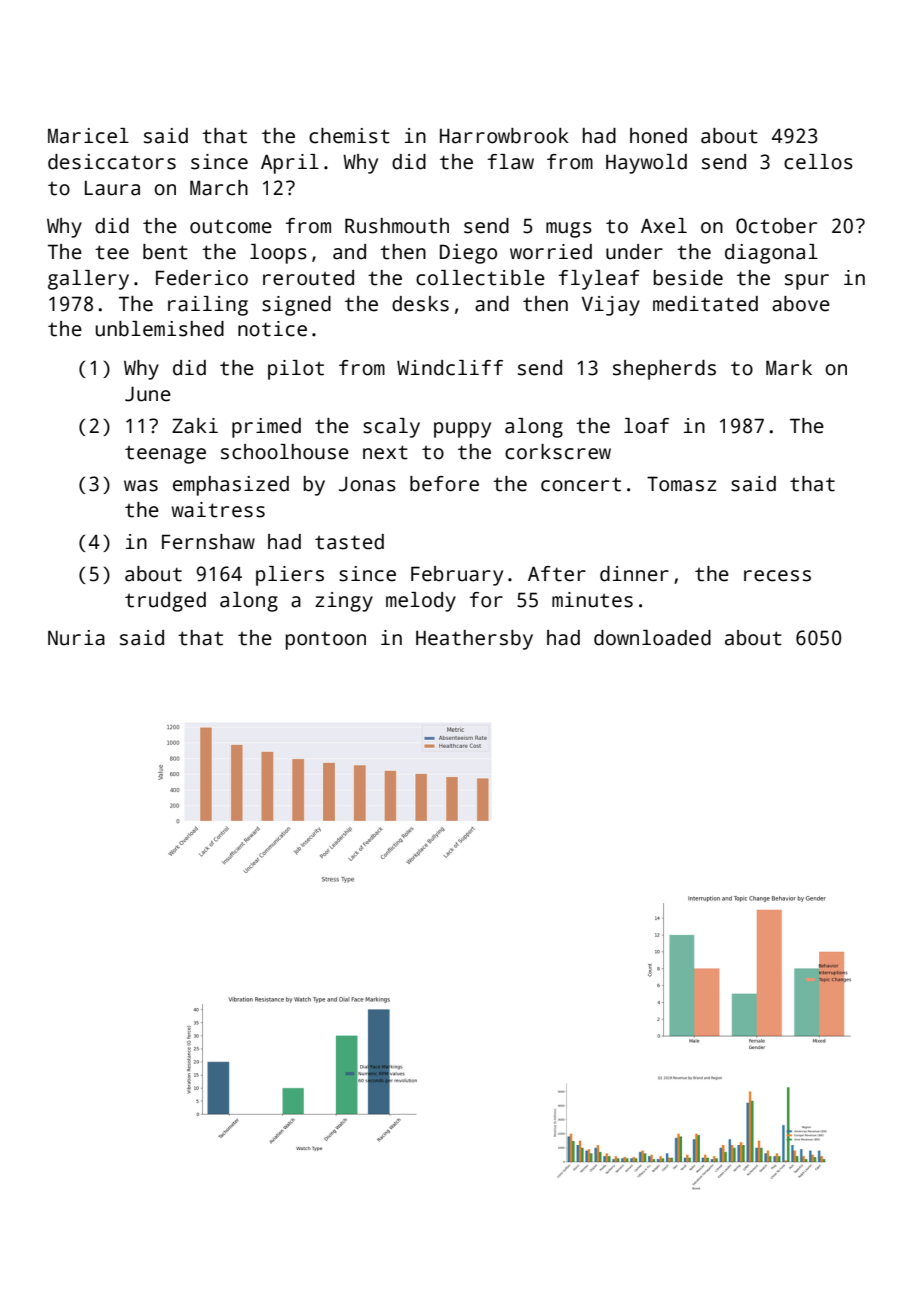  What do you see at coordinates (349, 542) in the screenshot?
I see `tasted` at bounding box center [349, 542].
